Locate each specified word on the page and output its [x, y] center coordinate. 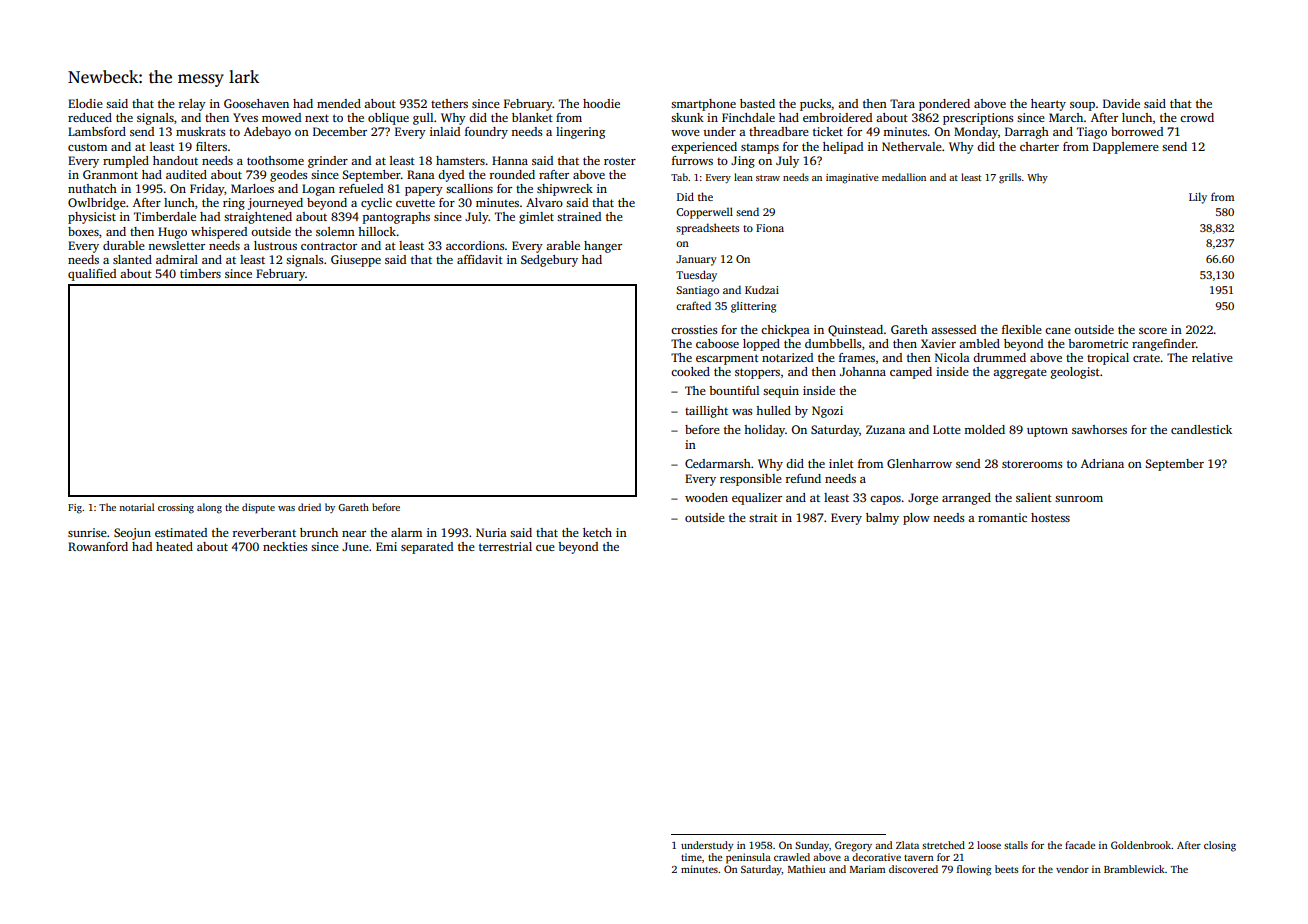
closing [1220, 846]
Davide [1121, 103]
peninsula [748, 858]
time [691, 857]
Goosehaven [256, 103]
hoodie [601, 103]
